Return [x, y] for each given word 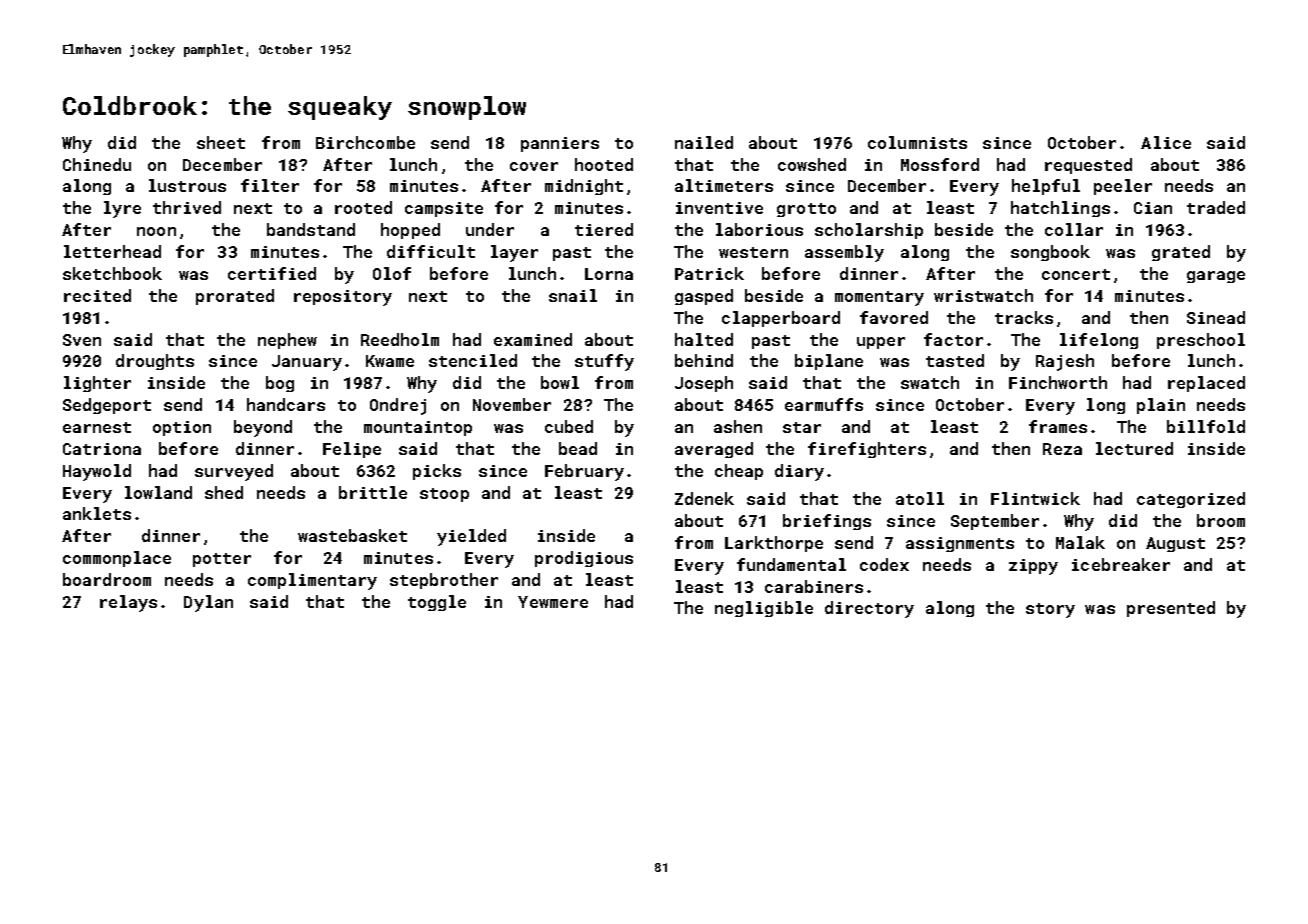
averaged [714, 450]
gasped [704, 297]
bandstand [311, 229]
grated [1181, 253]
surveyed [234, 472]
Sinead [1216, 317]
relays [128, 603]
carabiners [814, 586]
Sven [82, 340]
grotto [806, 210]
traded [1216, 207]
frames [1058, 426]
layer [514, 253]
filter [270, 185]
